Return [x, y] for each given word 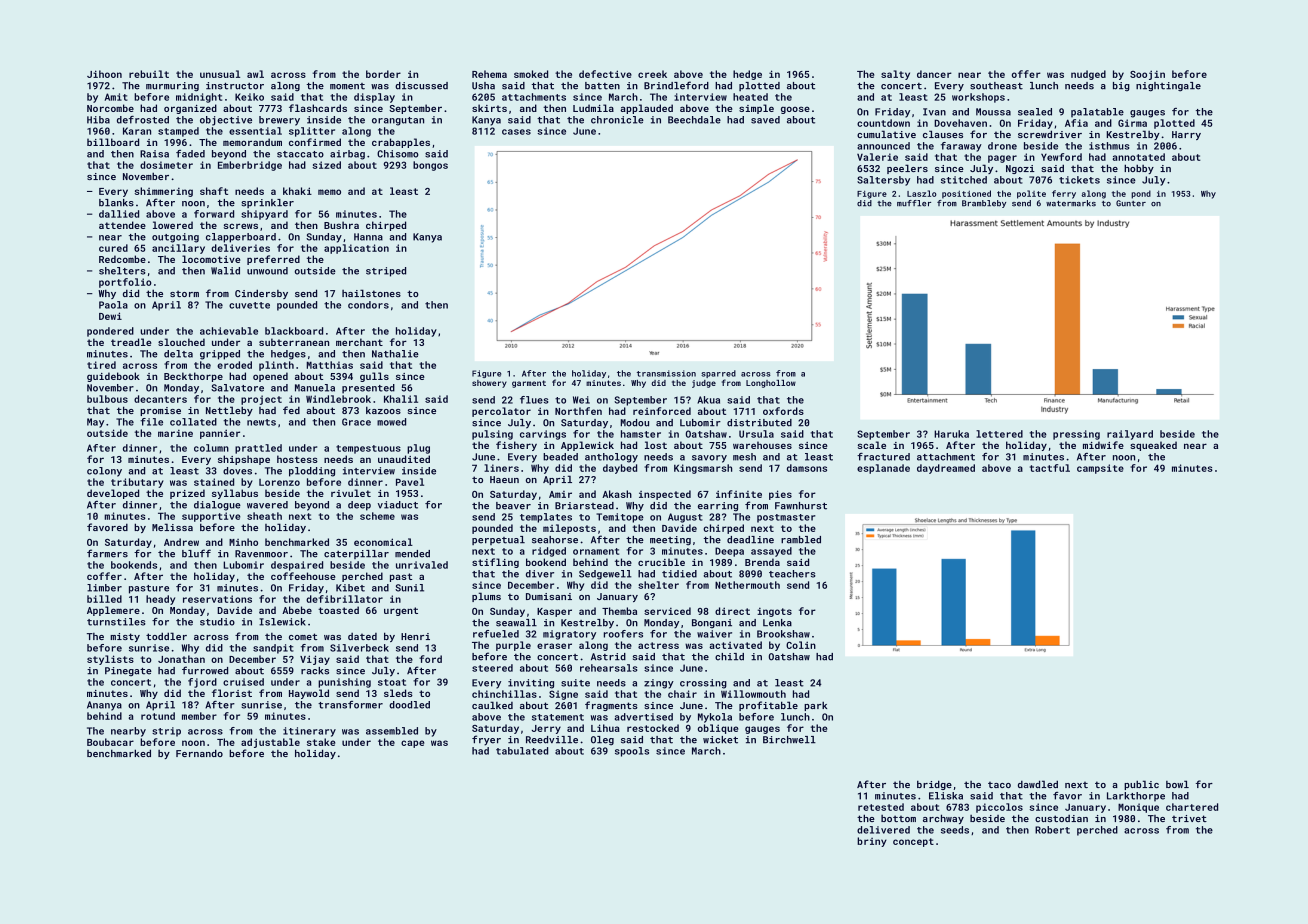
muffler [914, 203]
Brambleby [984, 204]
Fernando [199, 753]
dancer [934, 74]
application [356, 249]
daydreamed [946, 469]
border [383, 74]
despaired [297, 566]
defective [605, 74]
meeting [670, 541]
